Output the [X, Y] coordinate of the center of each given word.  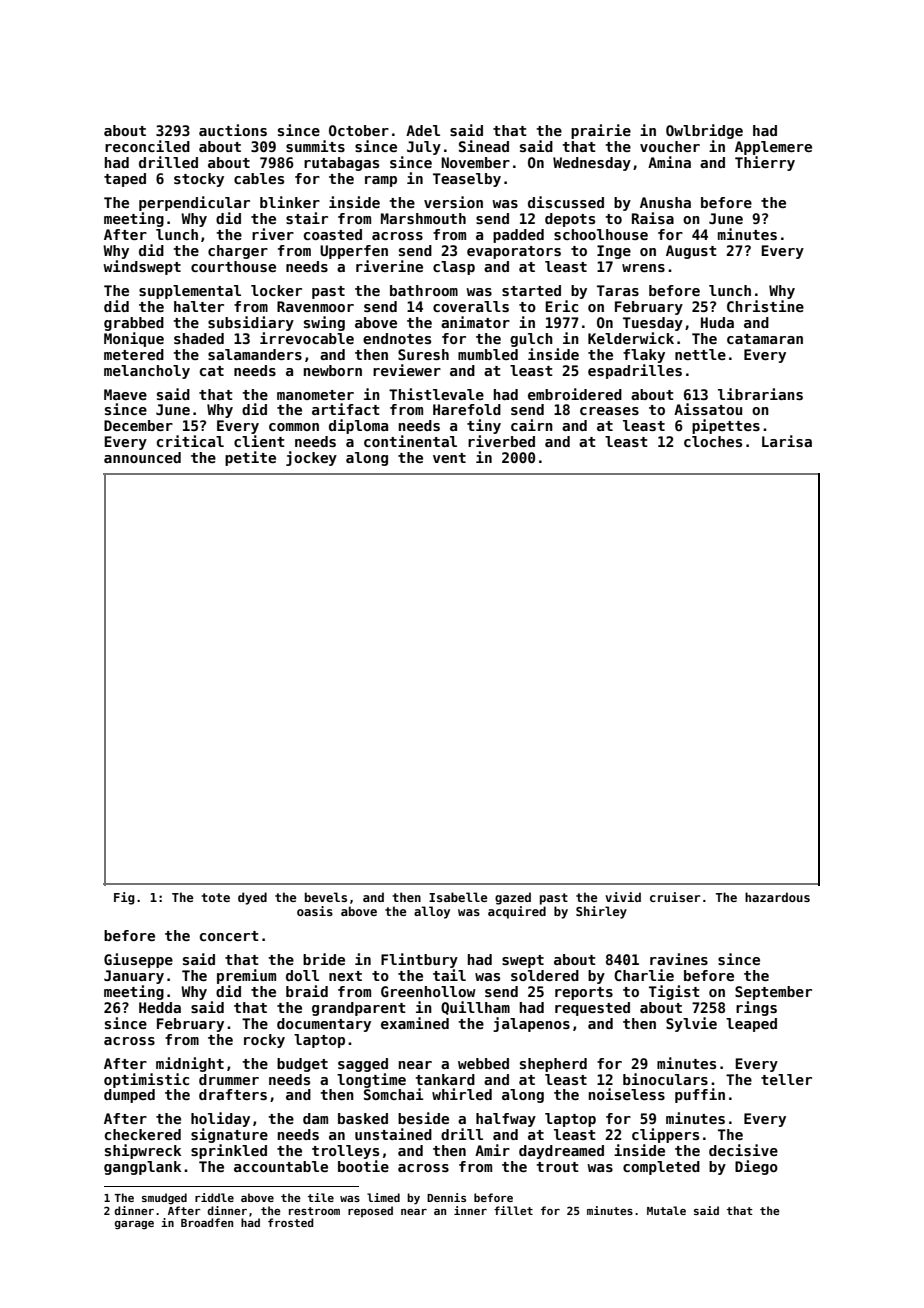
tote [215, 897]
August [691, 252]
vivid [623, 897]
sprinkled [229, 1151]
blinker [290, 202]
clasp [454, 268]
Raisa [653, 218]
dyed [252, 898]
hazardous [777, 897]
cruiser [675, 897]
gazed [513, 898]
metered [134, 354]
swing [324, 323]
